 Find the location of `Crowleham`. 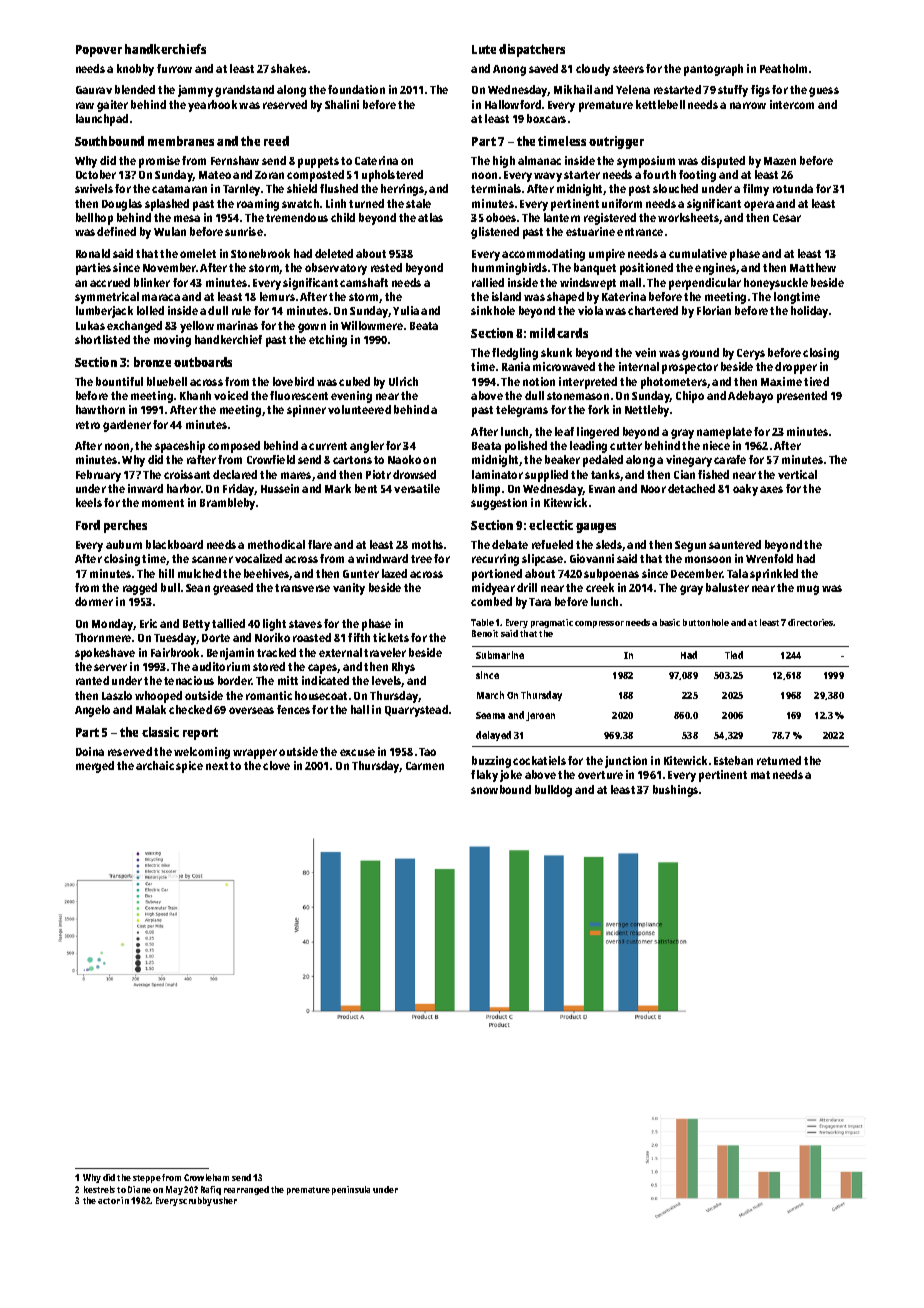

Crowleham is located at coordinates (206, 1177).
